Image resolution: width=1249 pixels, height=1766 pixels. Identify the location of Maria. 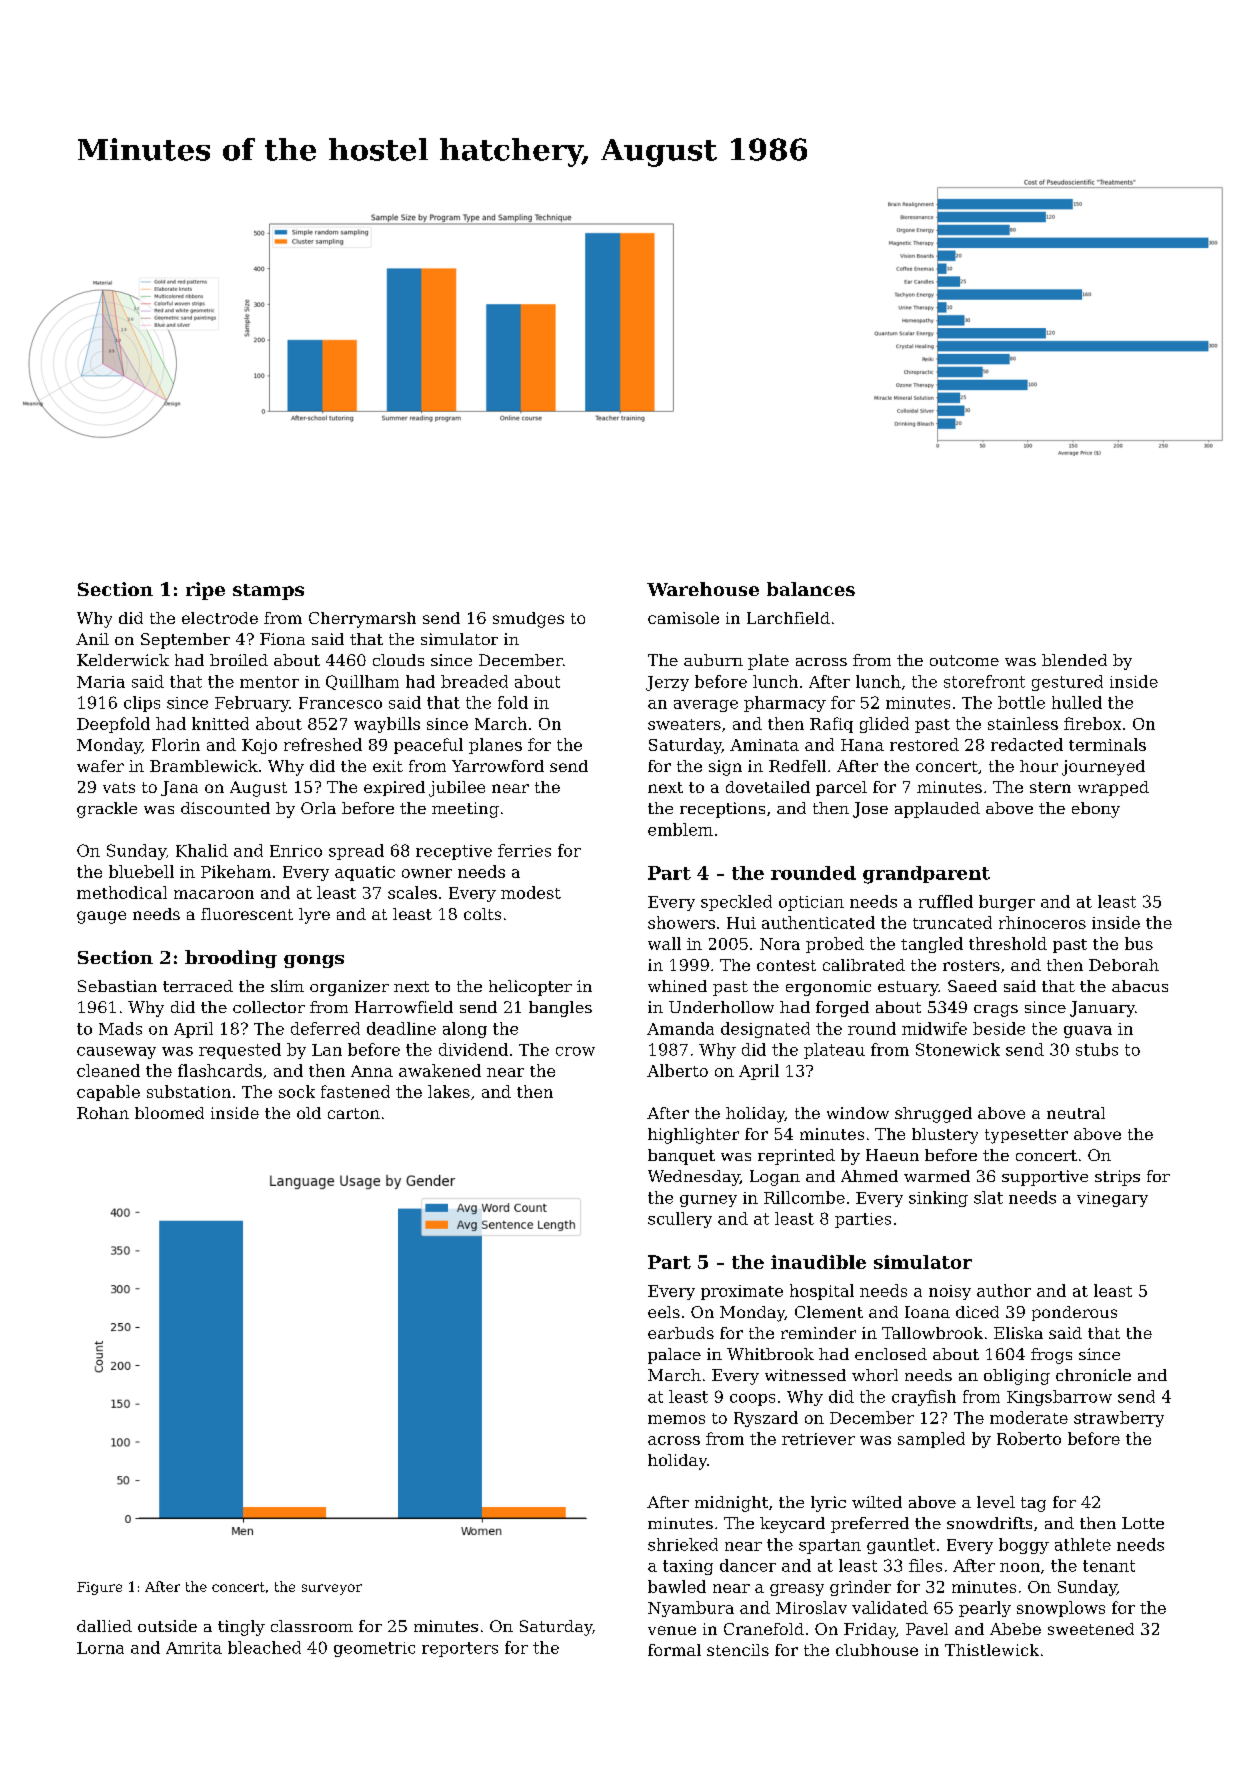
(101, 682).
